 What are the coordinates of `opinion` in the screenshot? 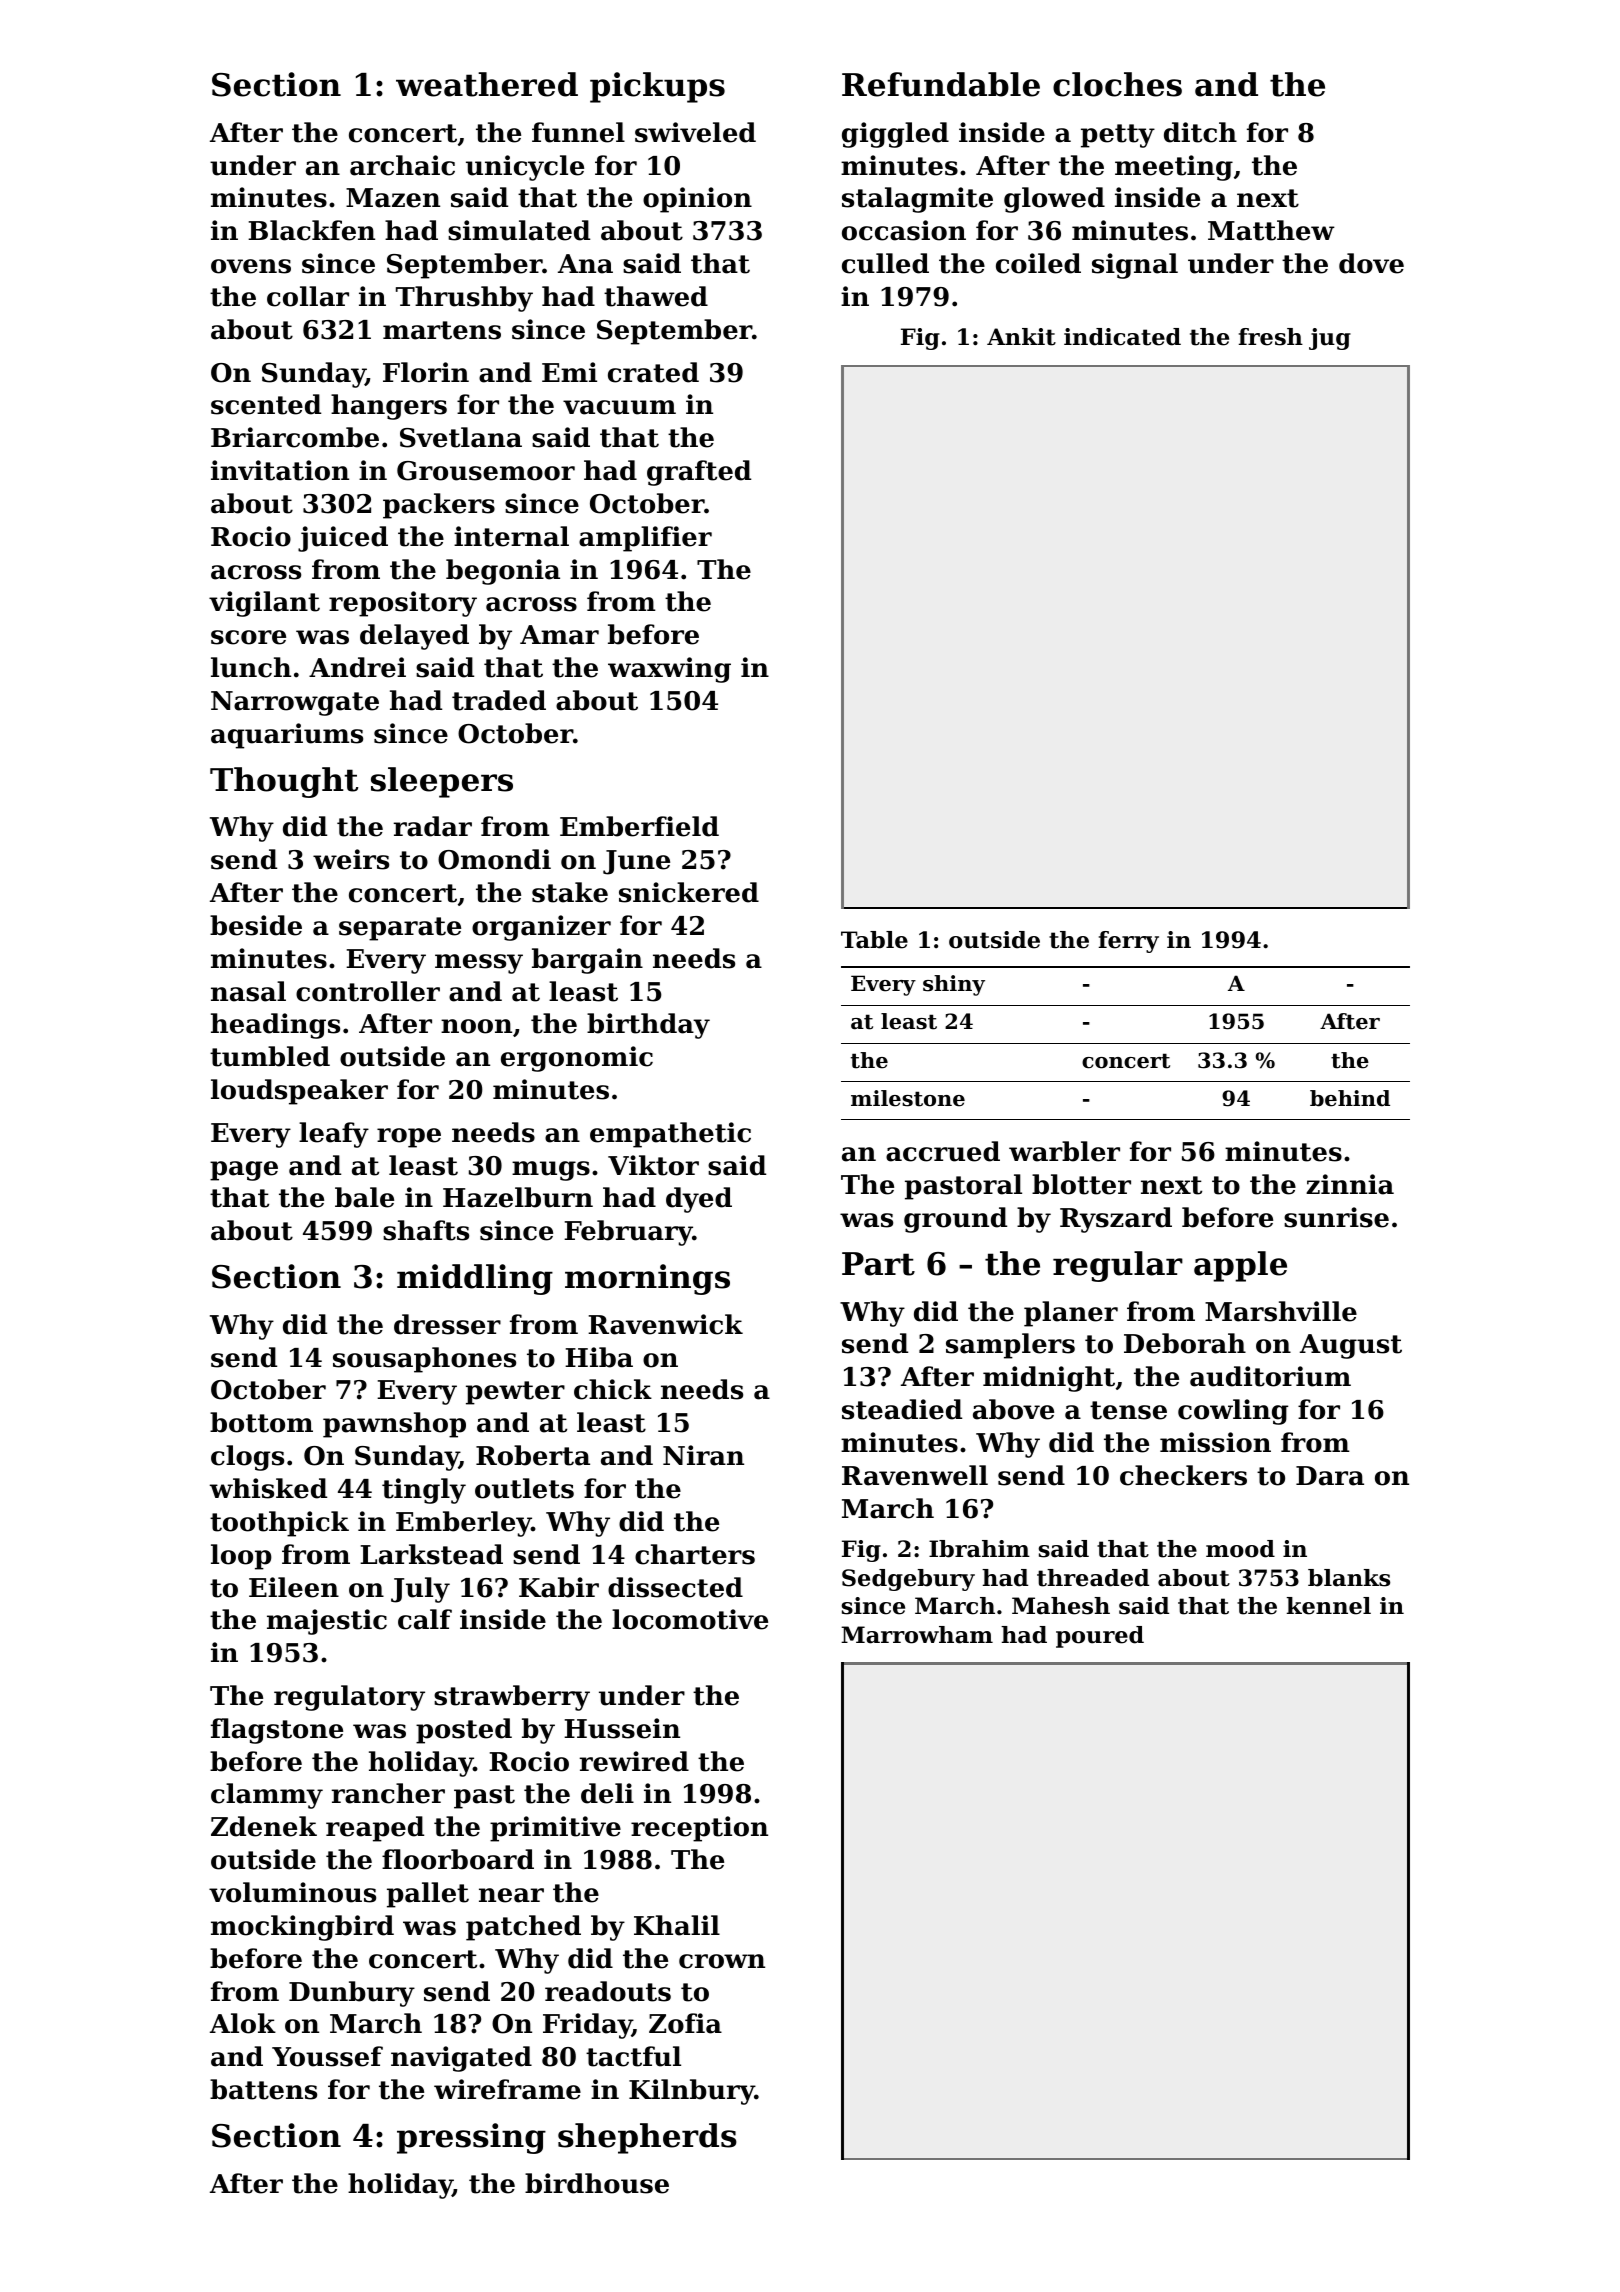 It's located at (697, 200).
